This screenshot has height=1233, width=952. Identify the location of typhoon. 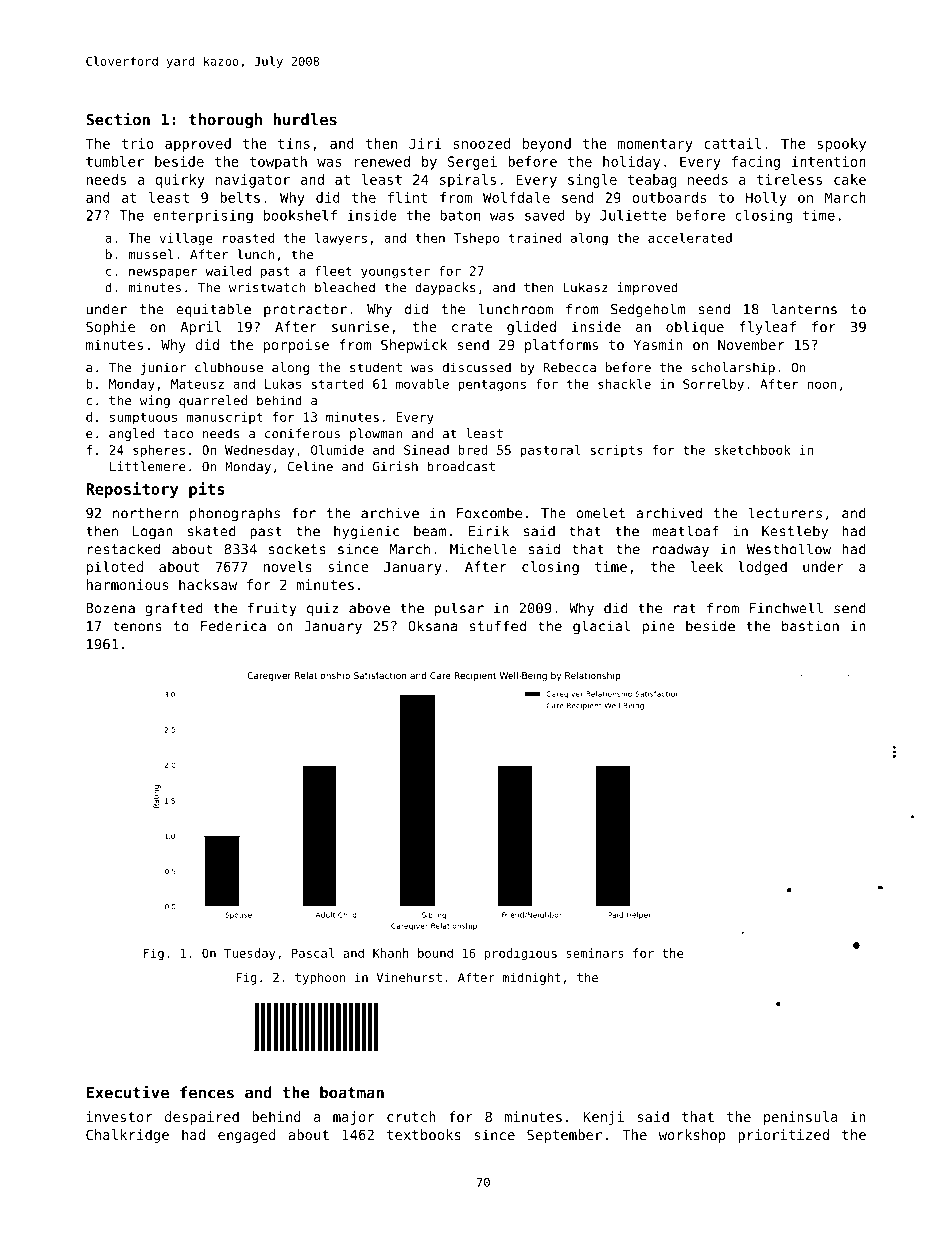
(320, 978).
